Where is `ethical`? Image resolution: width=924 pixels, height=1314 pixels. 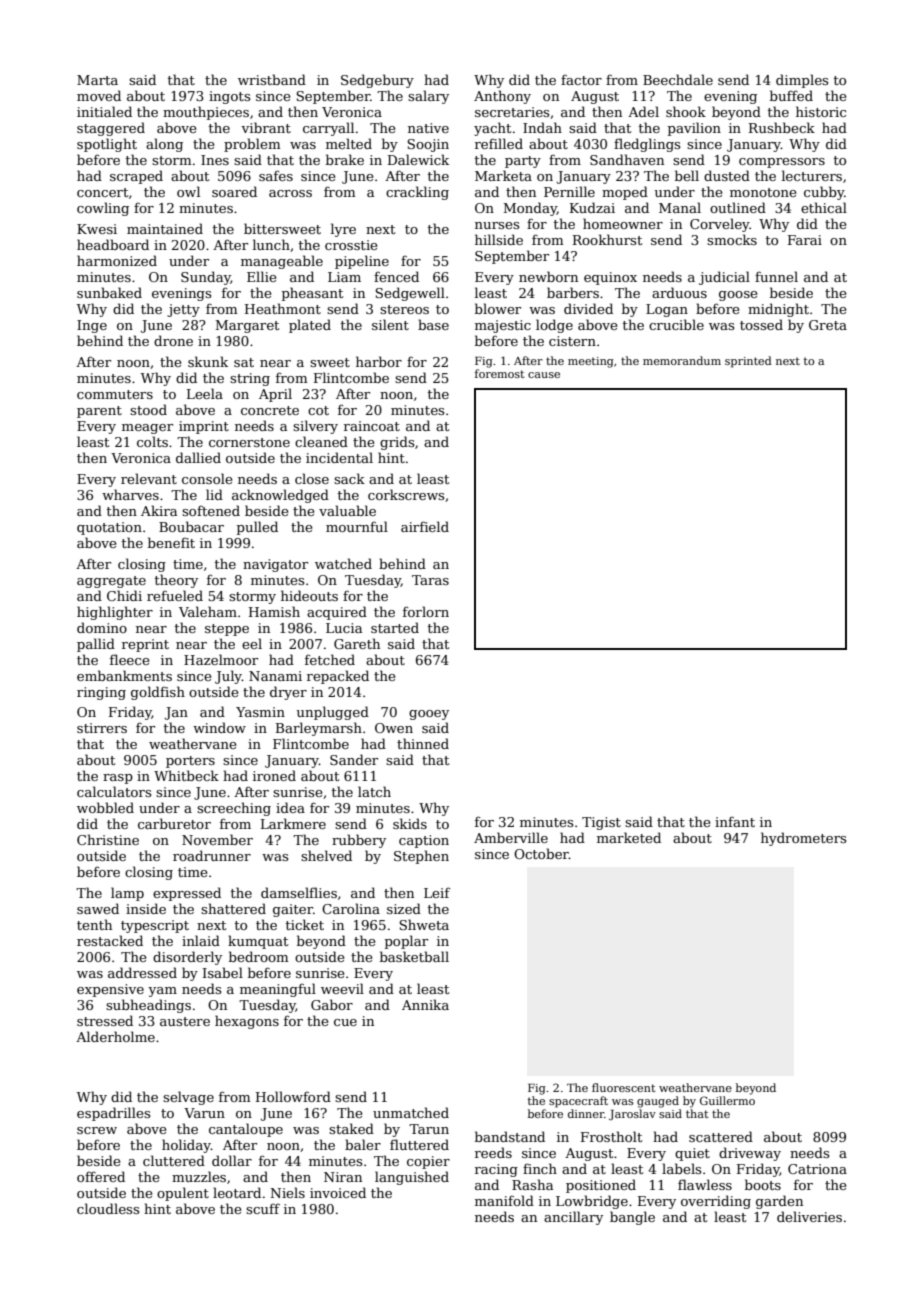
ethical is located at coordinates (824, 207).
